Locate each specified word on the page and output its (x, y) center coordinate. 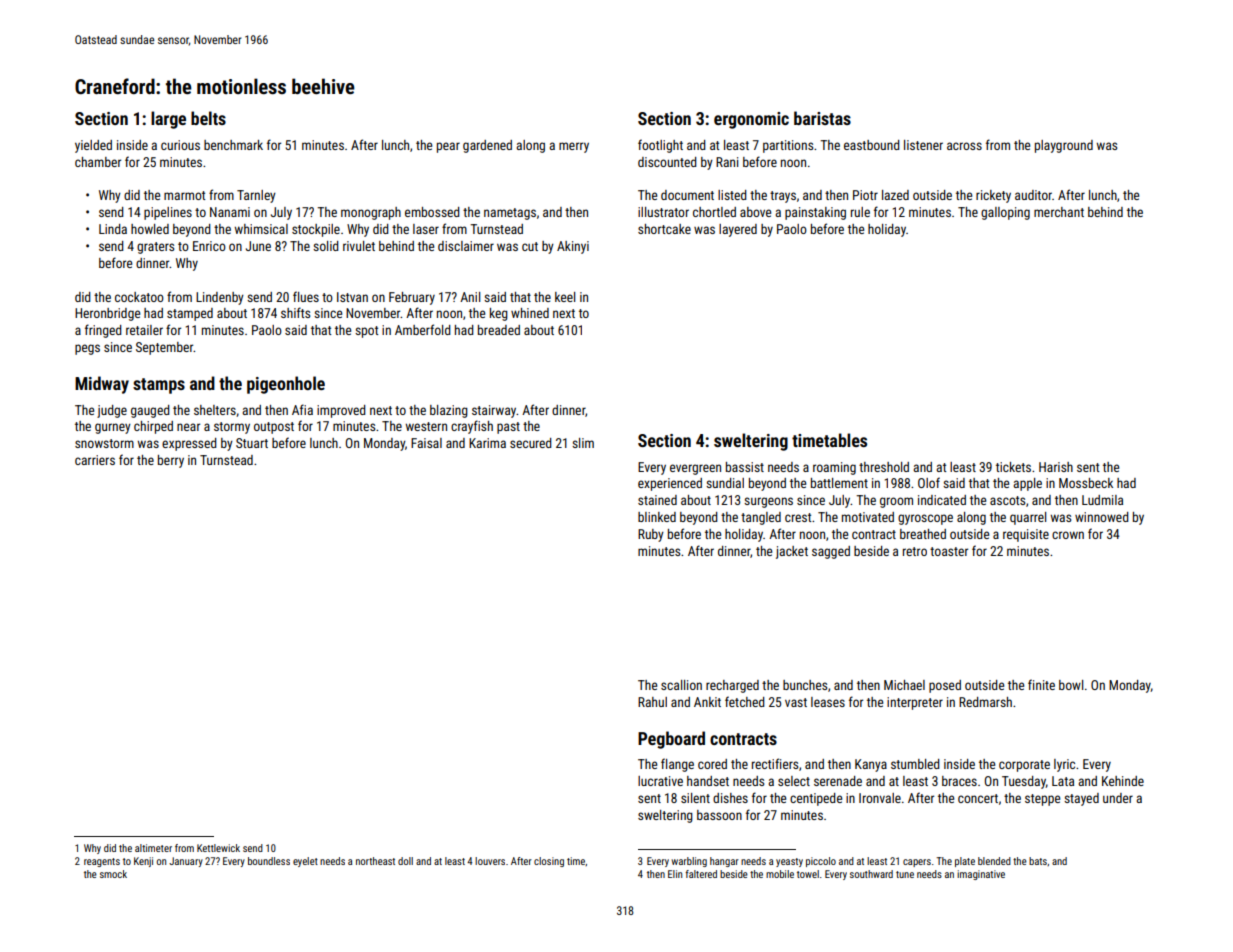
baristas (822, 118)
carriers (95, 460)
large (168, 120)
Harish (1056, 467)
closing (549, 862)
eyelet (305, 862)
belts (208, 118)
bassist (745, 467)
